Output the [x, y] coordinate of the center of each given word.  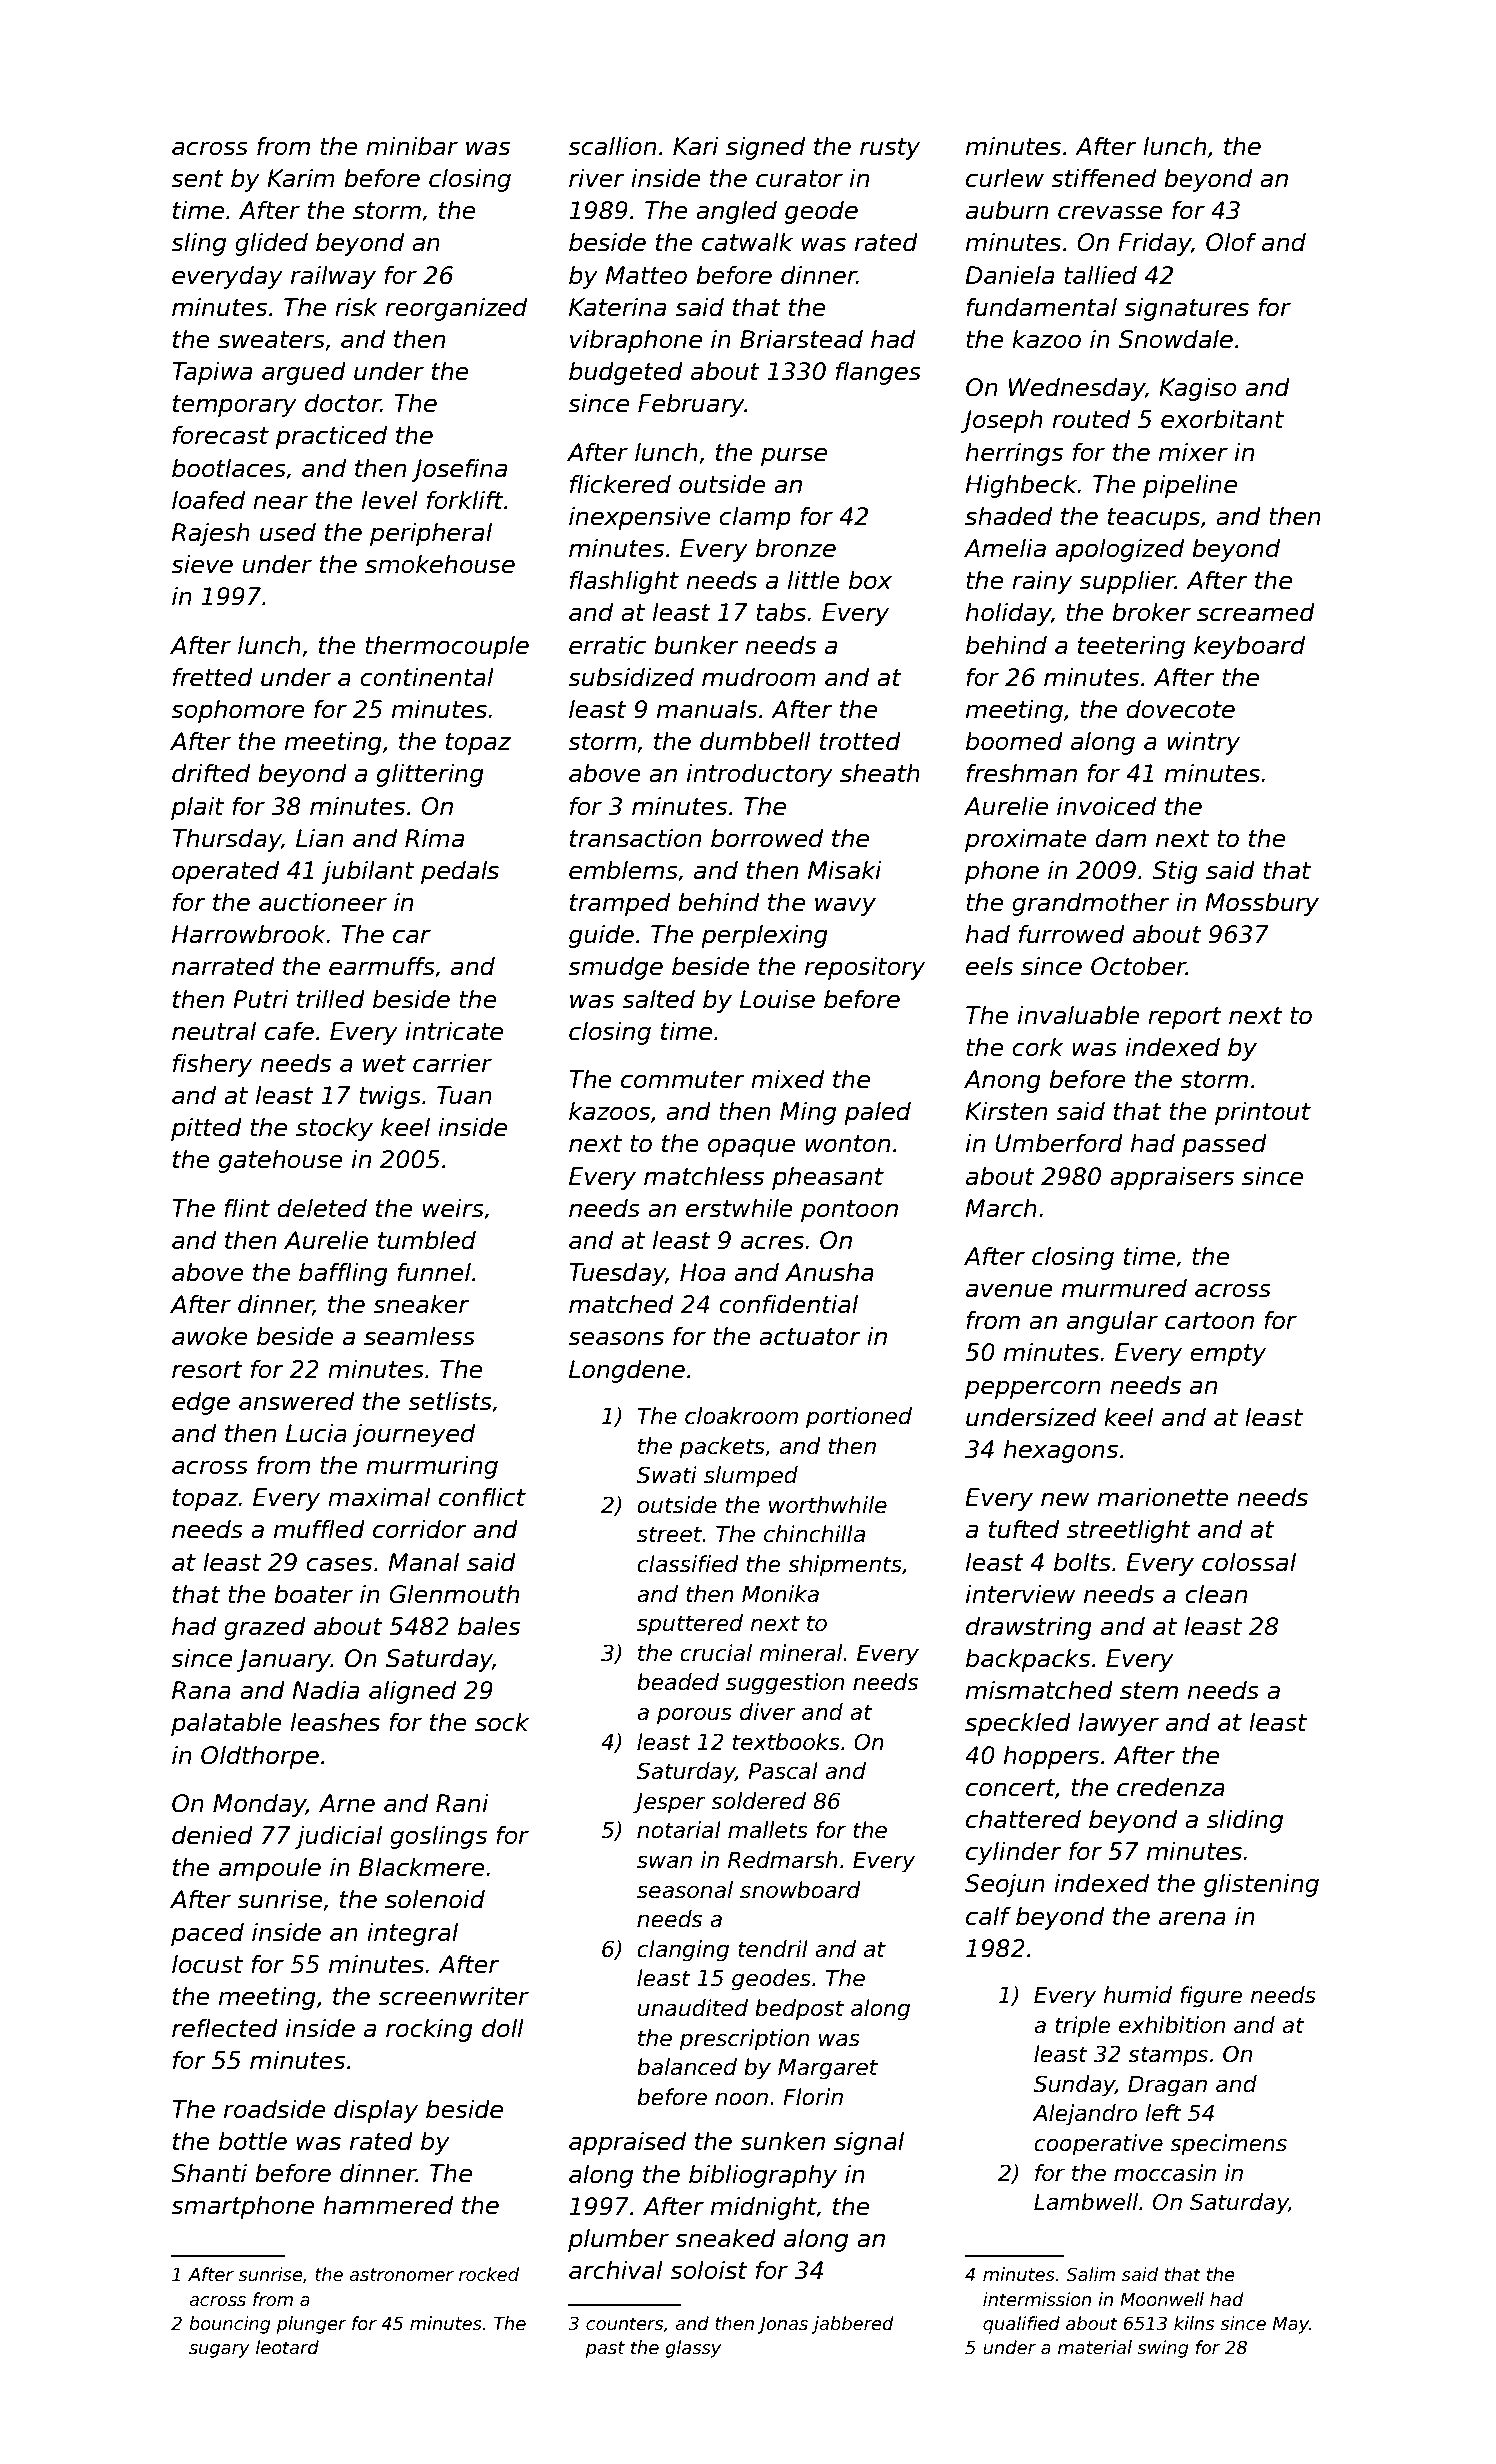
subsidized [631, 677]
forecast [221, 435]
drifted [211, 773]
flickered [620, 484]
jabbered [853, 2325]
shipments [845, 1566]
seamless [419, 1336]
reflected [225, 2028]
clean [1216, 1594]
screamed [1256, 612]
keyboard [1249, 647]
